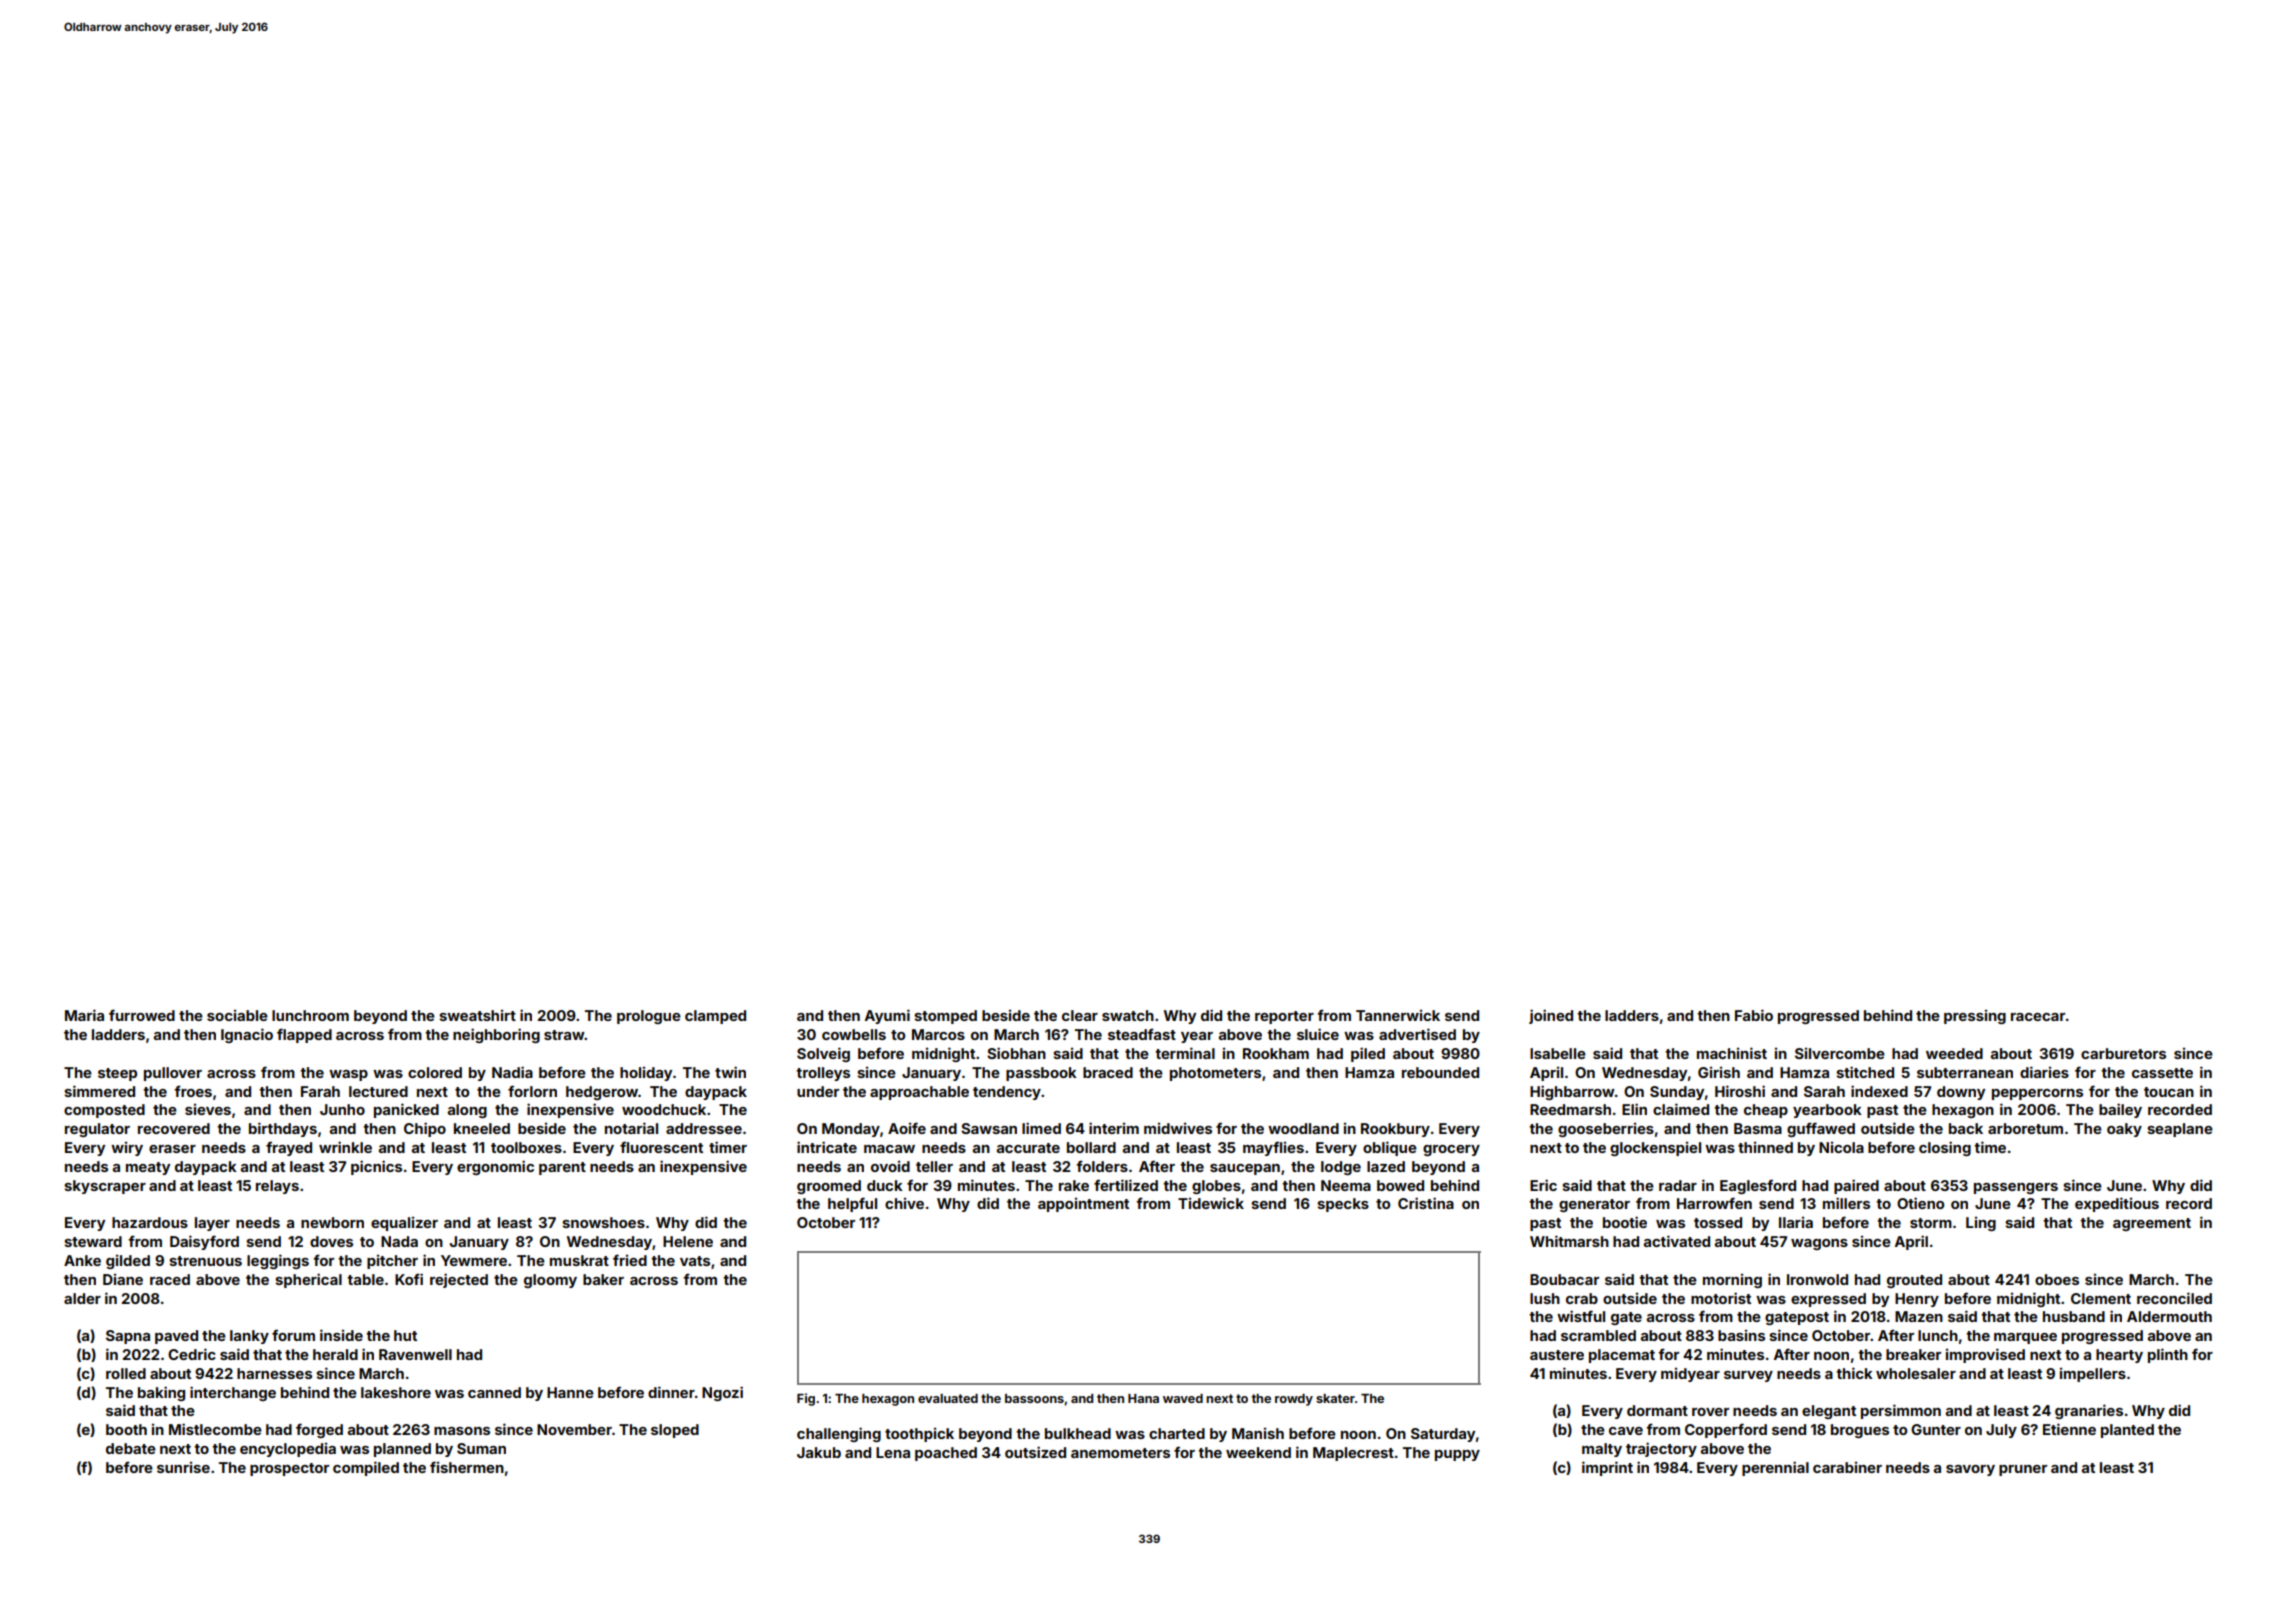  What do you see at coordinates (477, 1015) in the page?
I see `sweatshirt` at bounding box center [477, 1015].
